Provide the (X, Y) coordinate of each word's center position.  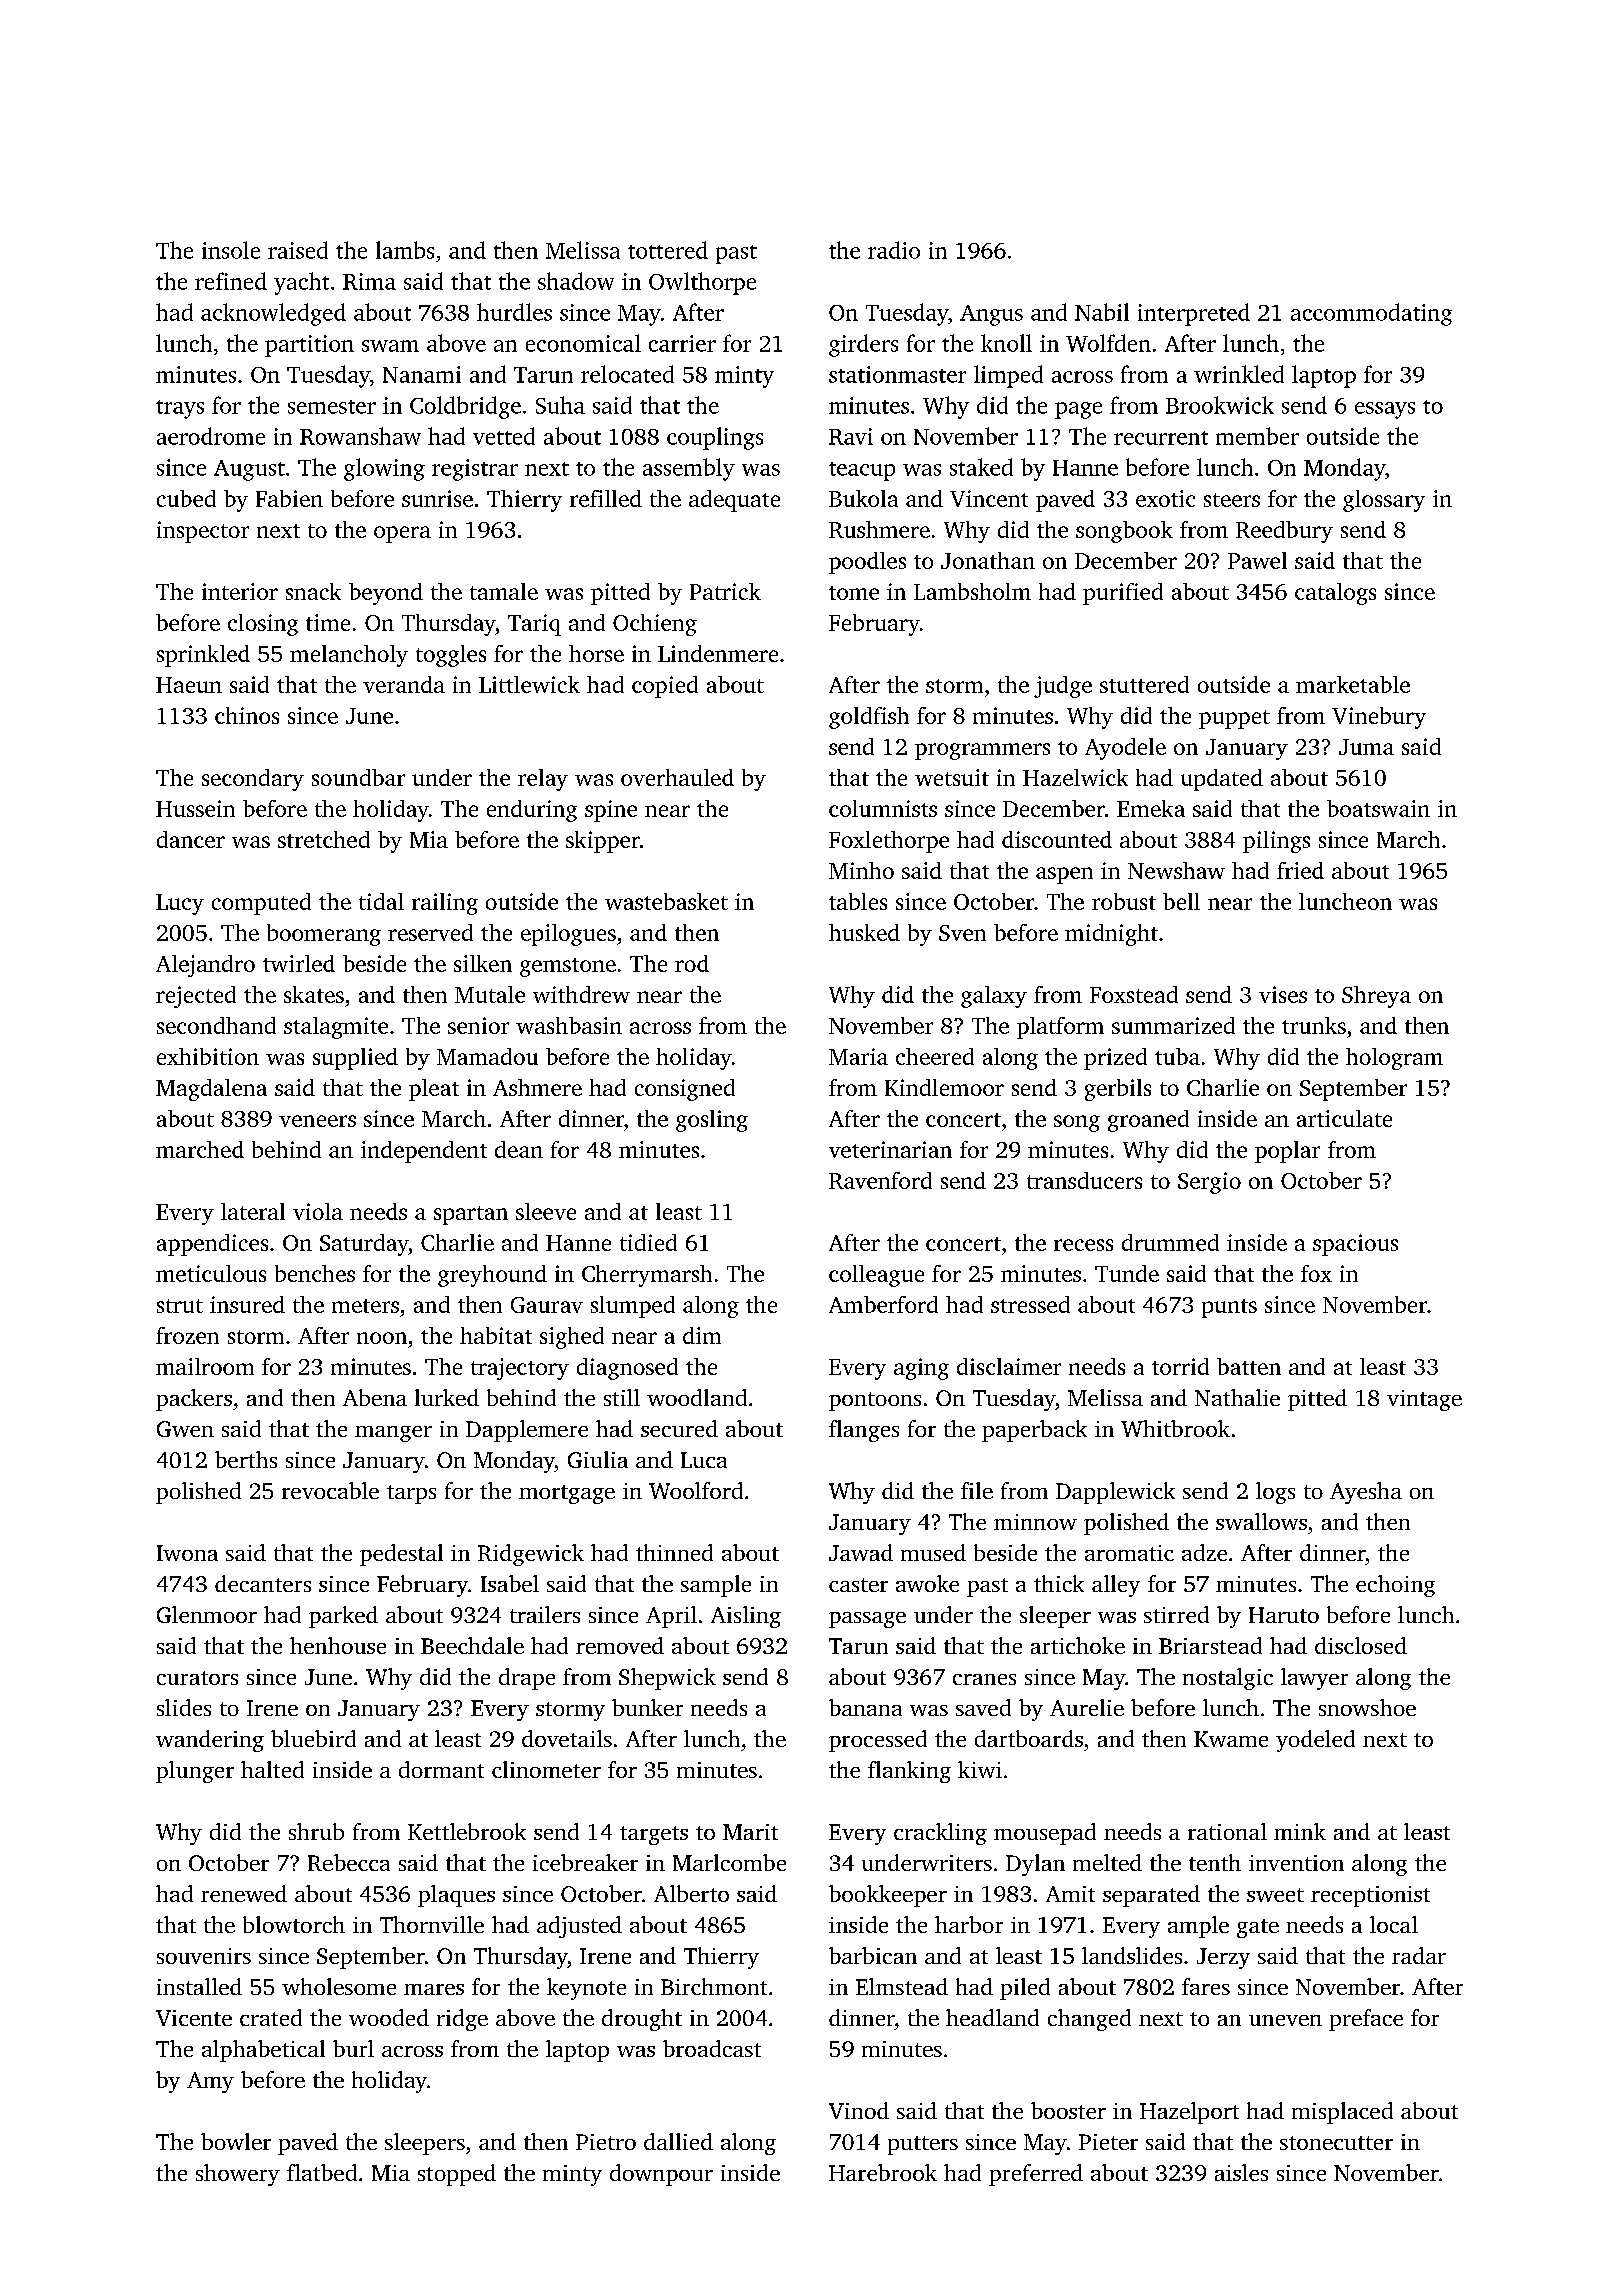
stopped (457, 2175)
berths (246, 1459)
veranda (404, 684)
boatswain (1378, 808)
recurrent (1161, 438)
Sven (962, 933)
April (671, 1617)
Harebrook (883, 2172)
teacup (862, 471)
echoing (1395, 1586)
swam (390, 346)
